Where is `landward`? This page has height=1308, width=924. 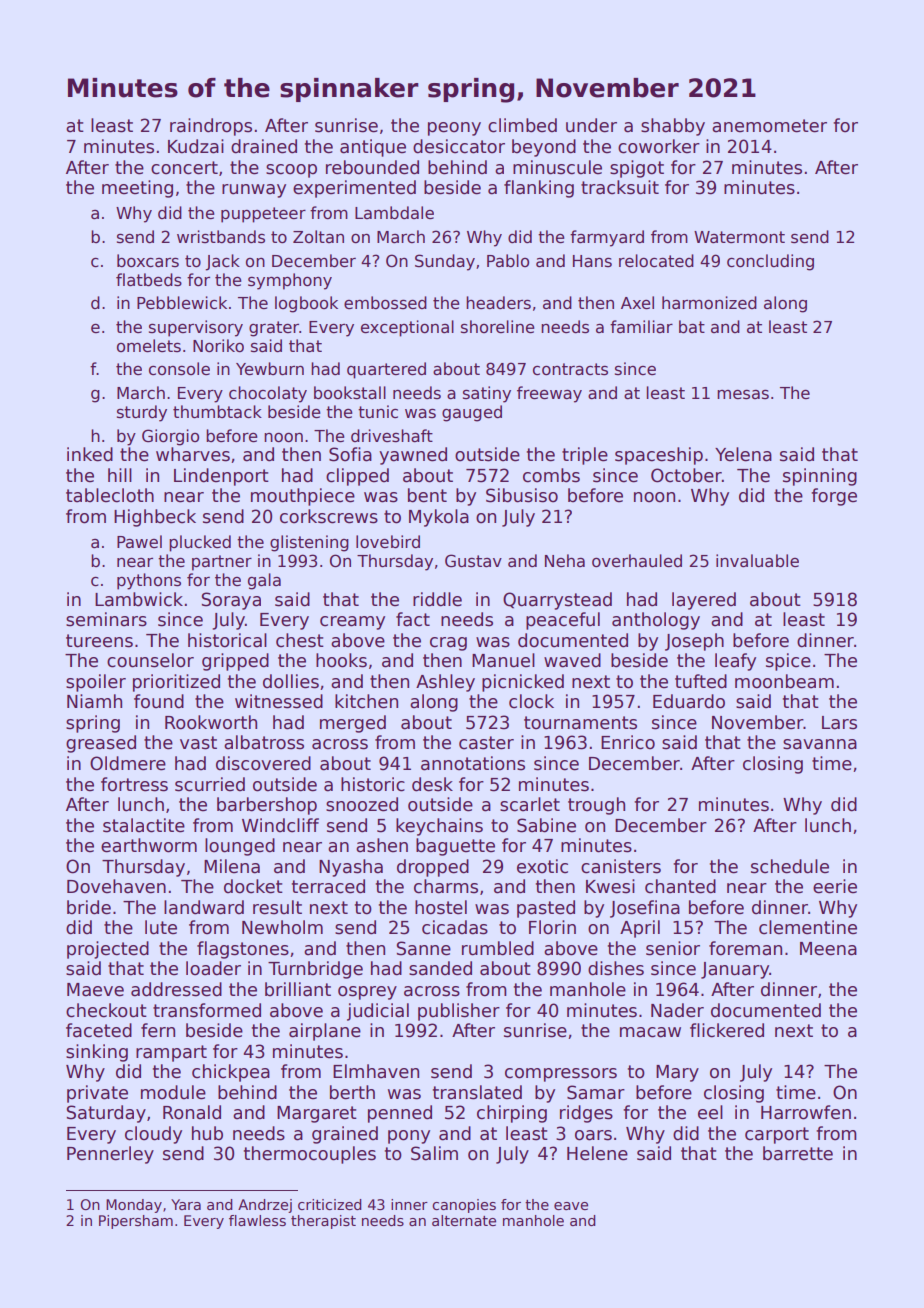
landward is located at coordinates (204, 907).
